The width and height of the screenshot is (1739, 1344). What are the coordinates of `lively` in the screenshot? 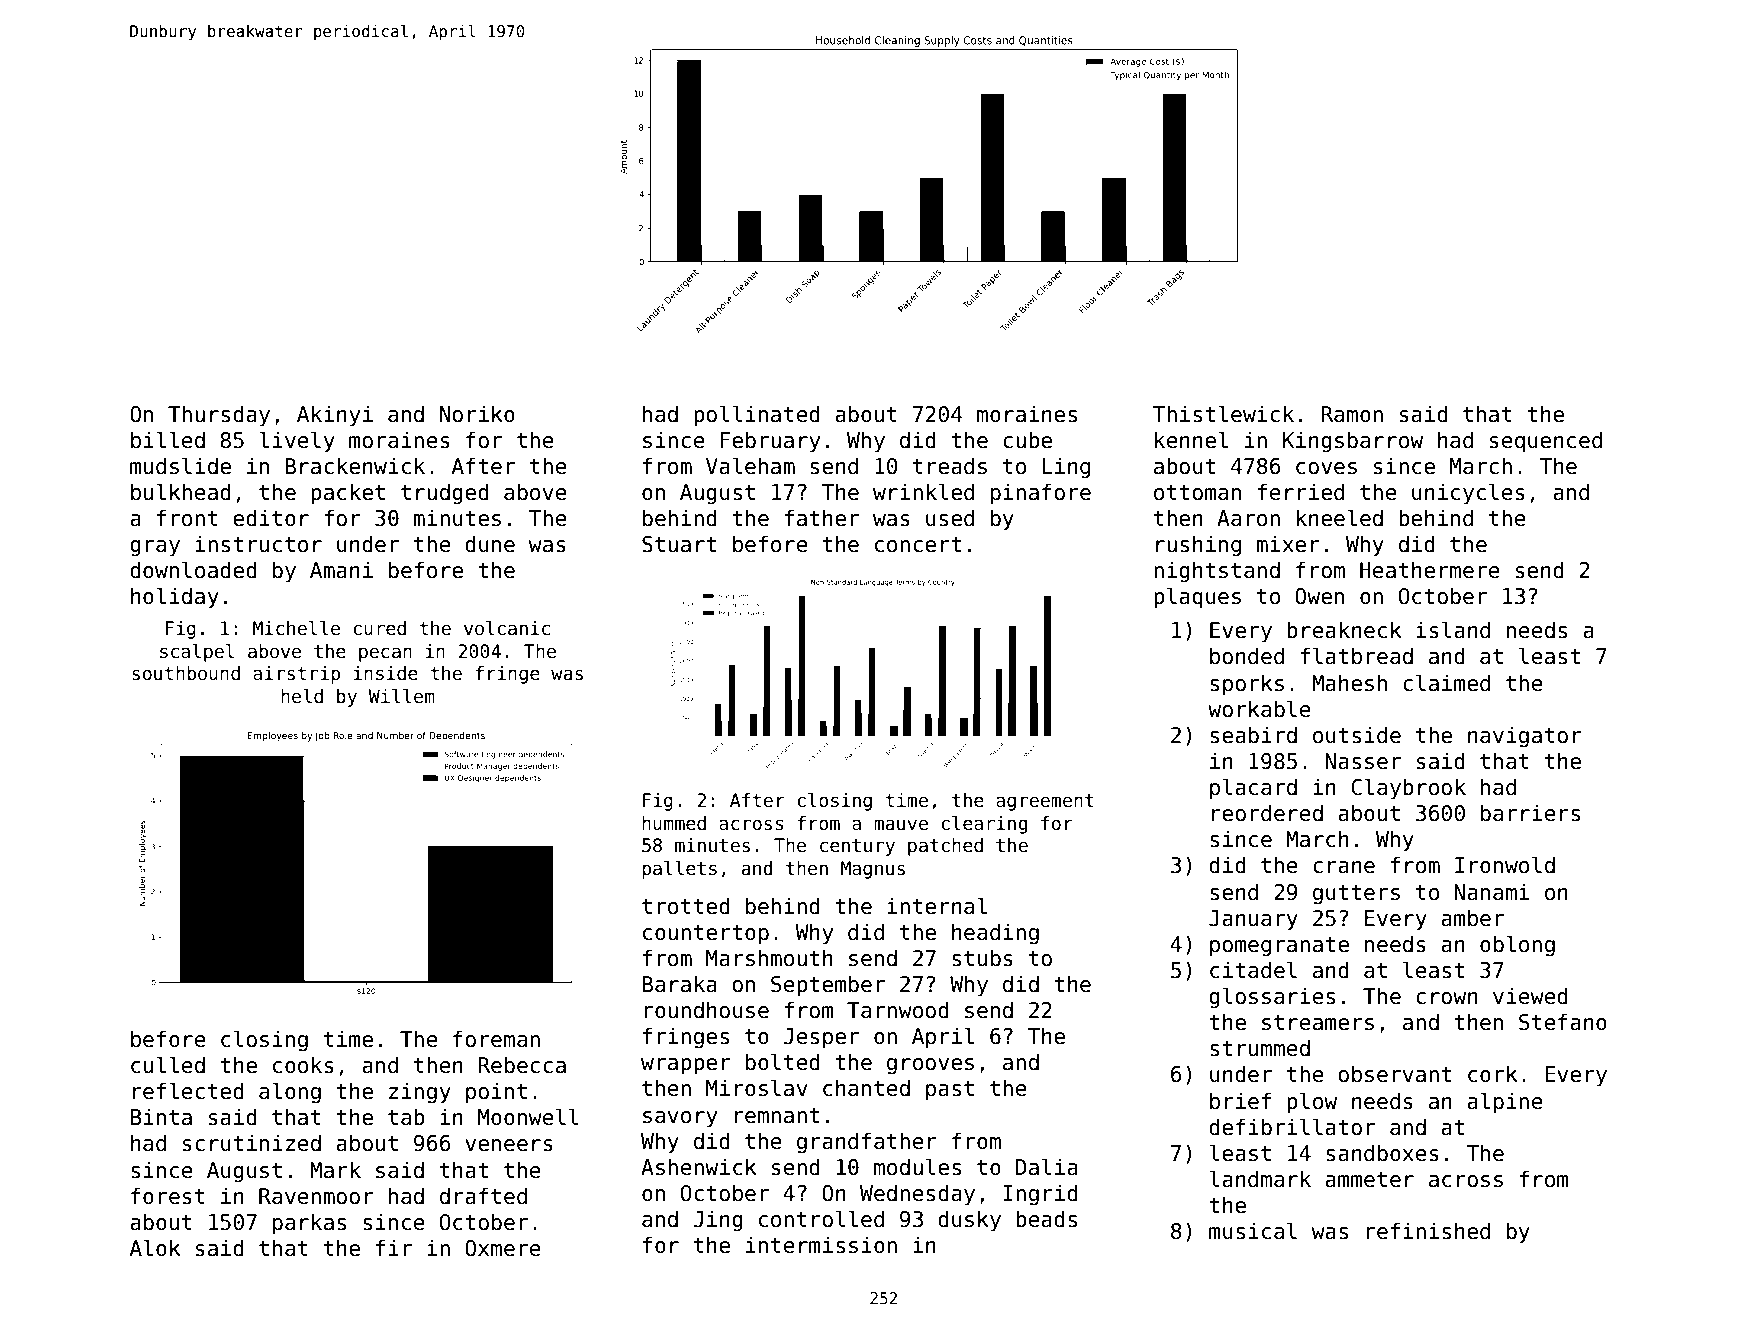 It's located at (297, 442).
